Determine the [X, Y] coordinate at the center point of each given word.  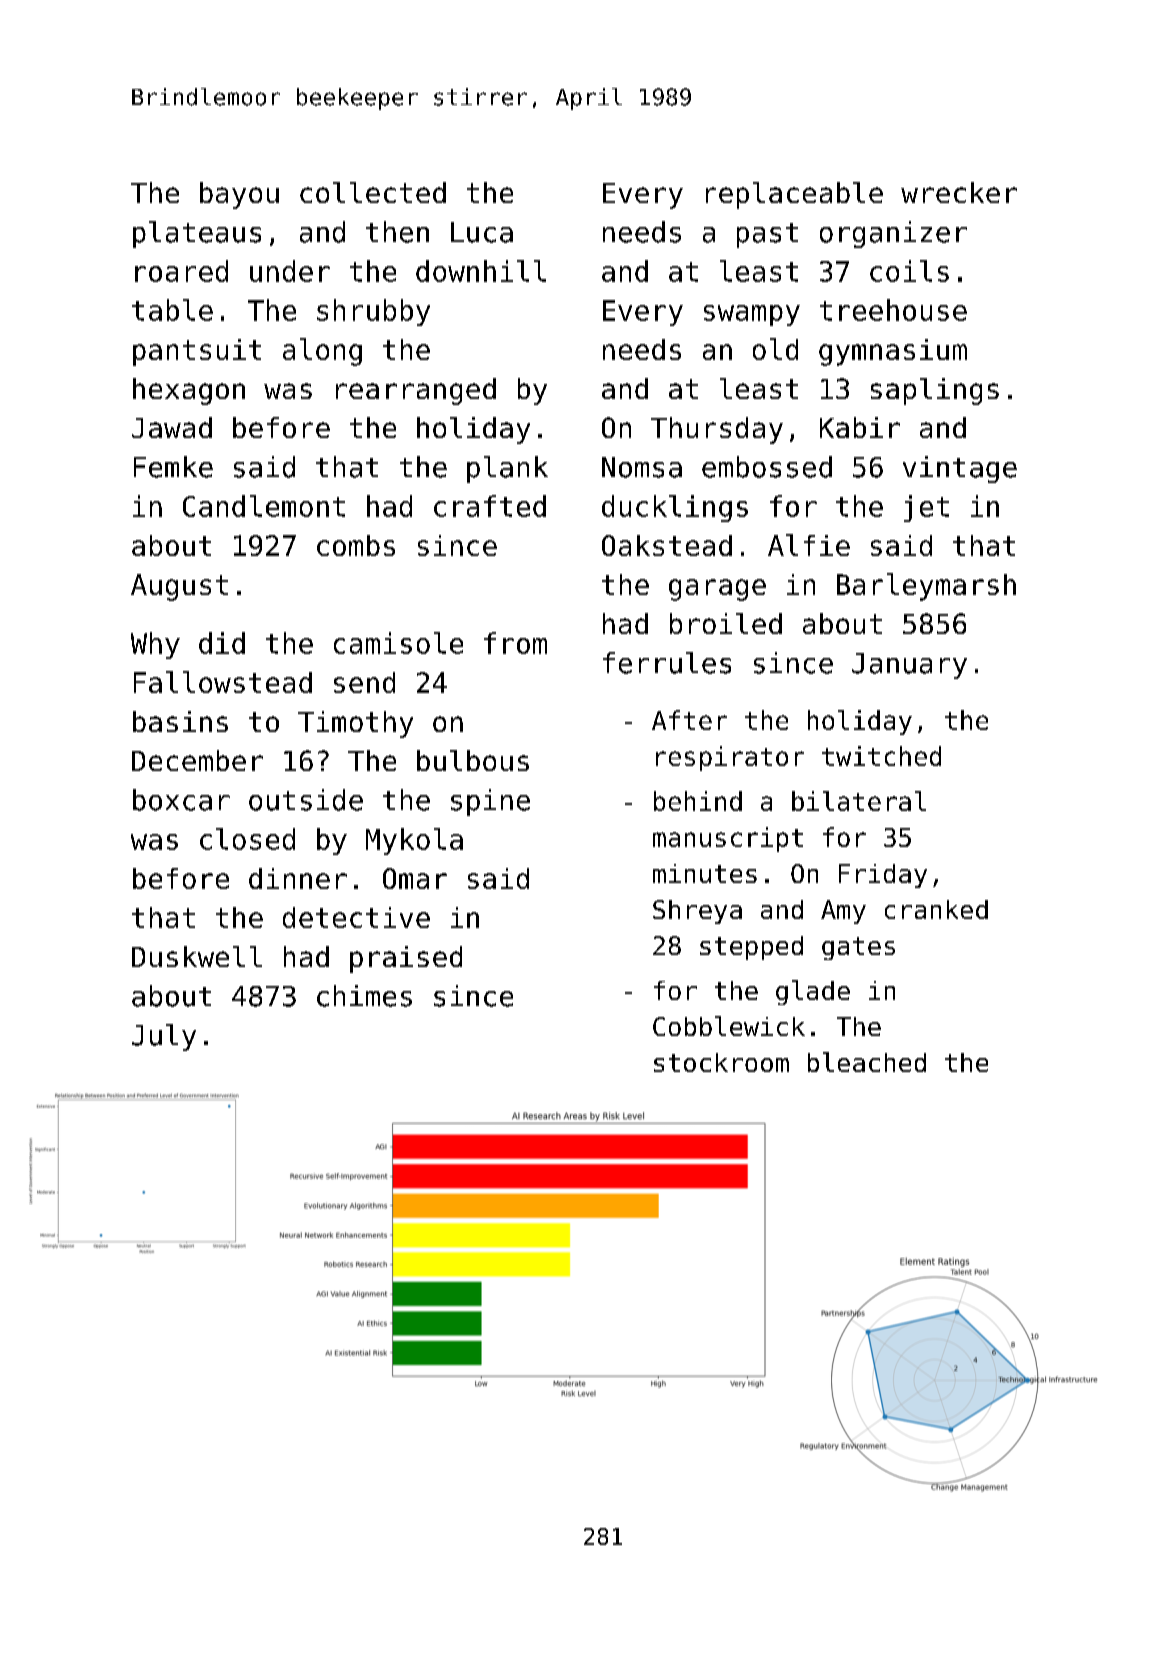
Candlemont [264, 506]
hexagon [189, 391]
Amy [843, 912]
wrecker [959, 192]
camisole [398, 643]
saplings [935, 391]
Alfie [809, 545]
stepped [751, 948]
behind [698, 801]
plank [507, 469]
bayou [239, 195]
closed [247, 839]
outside [306, 800]
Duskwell [197, 956]
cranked [936, 909]
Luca [482, 232]
